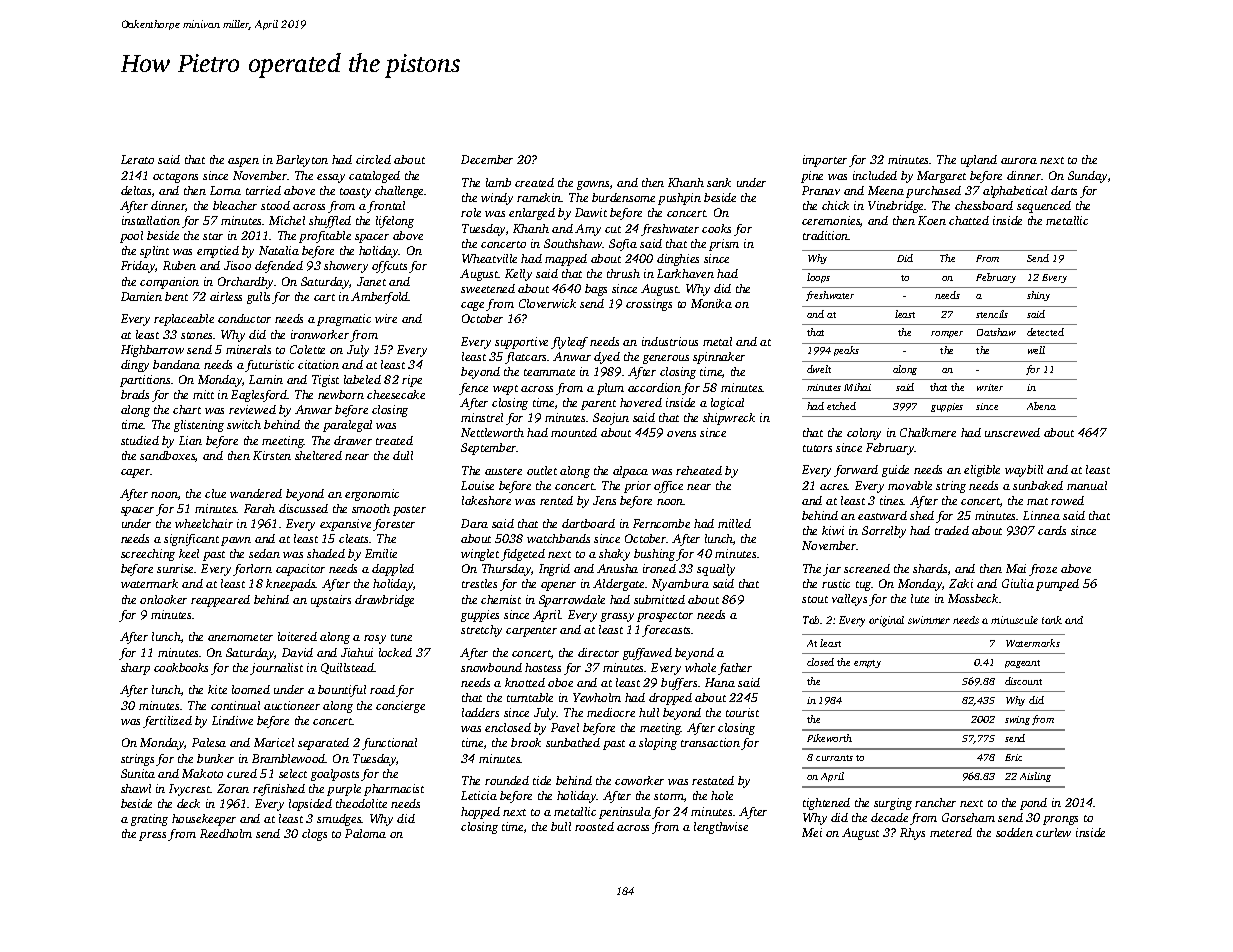 This page has height=952, width=1233. What do you see at coordinates (226, 833) in the page?
I see `Reedholm` at bounding box center [226, 833].
